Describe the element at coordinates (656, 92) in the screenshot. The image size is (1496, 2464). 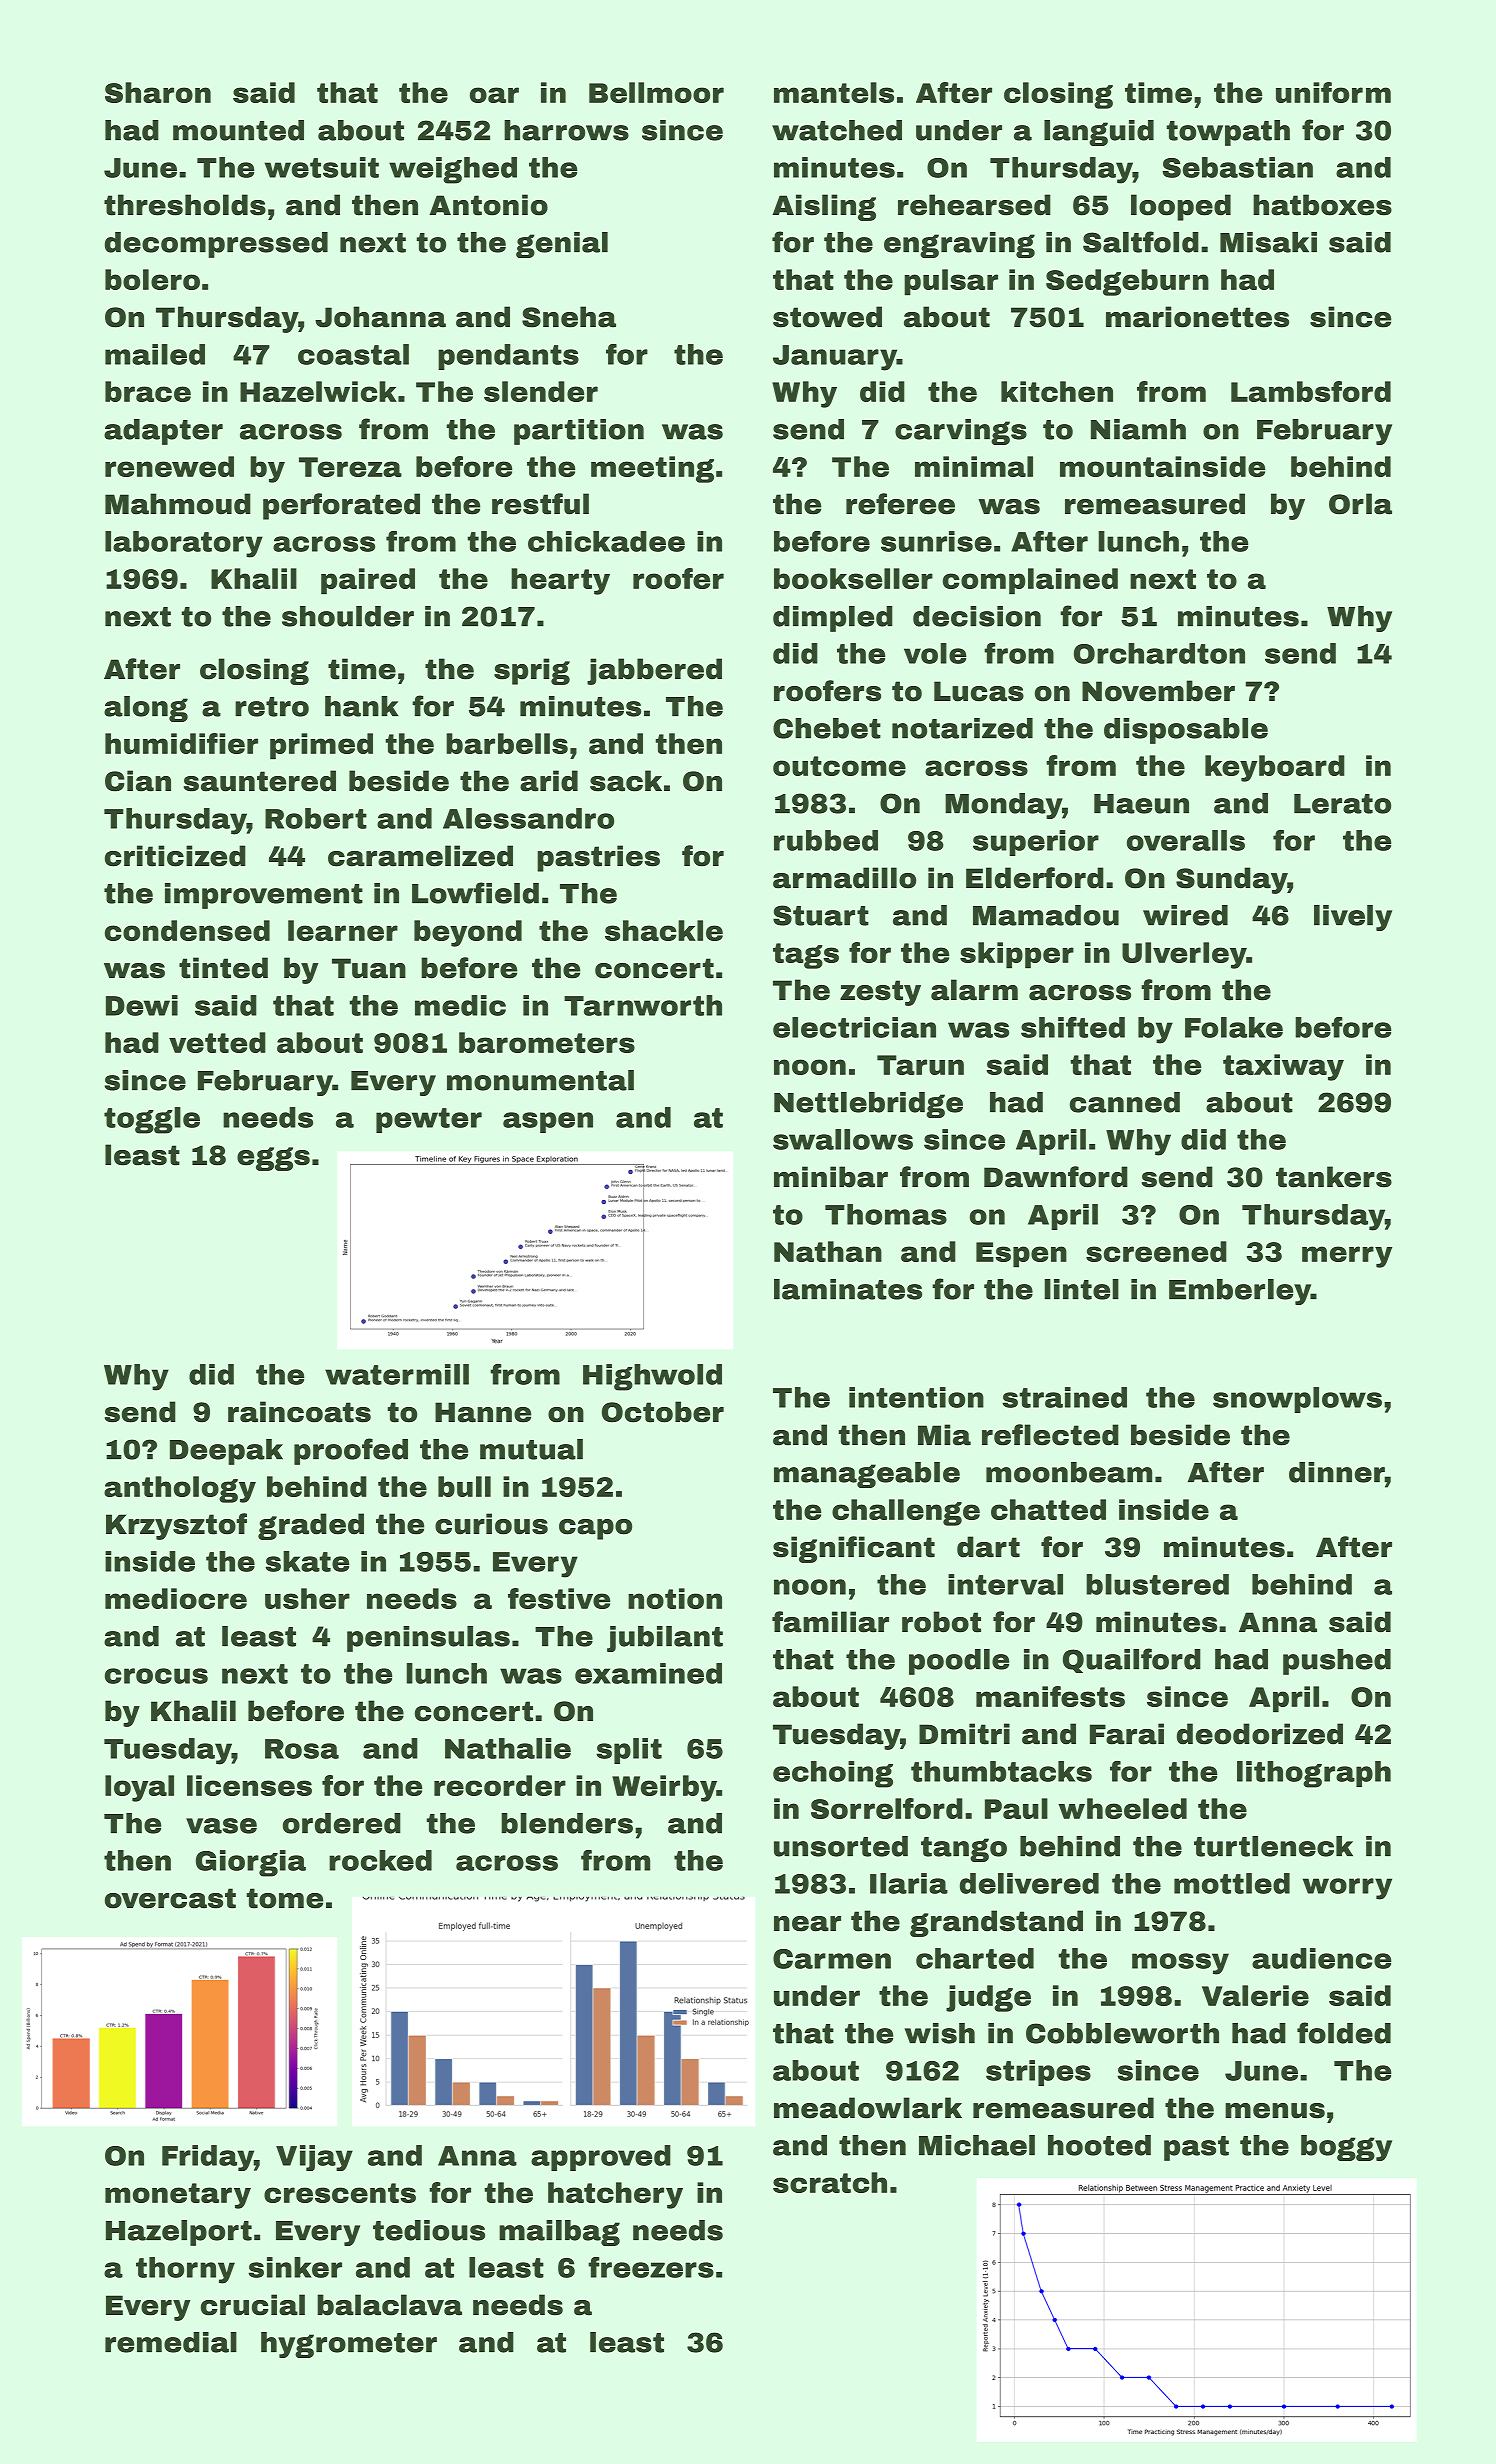
I see `Bellmoor` at that location.
